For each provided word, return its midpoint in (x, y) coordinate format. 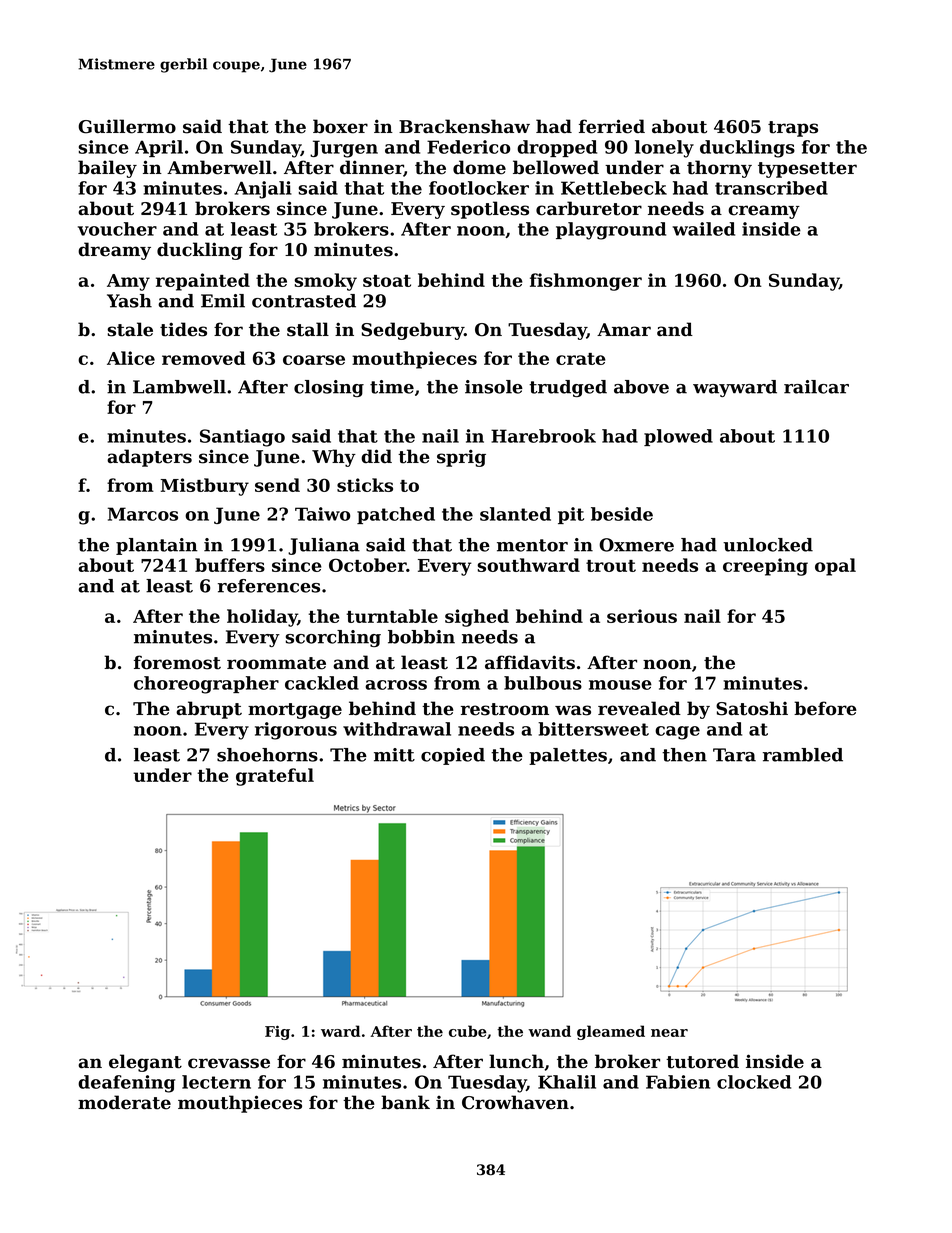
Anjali (263, 190)
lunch (516, 1061)
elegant (145, 1063)
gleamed (611, 1032)
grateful (275, 777)
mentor (532, 545)
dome (479, 167)
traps (793, 129)
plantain (157, 546)
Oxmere (636, 545)
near (669, 1033)
